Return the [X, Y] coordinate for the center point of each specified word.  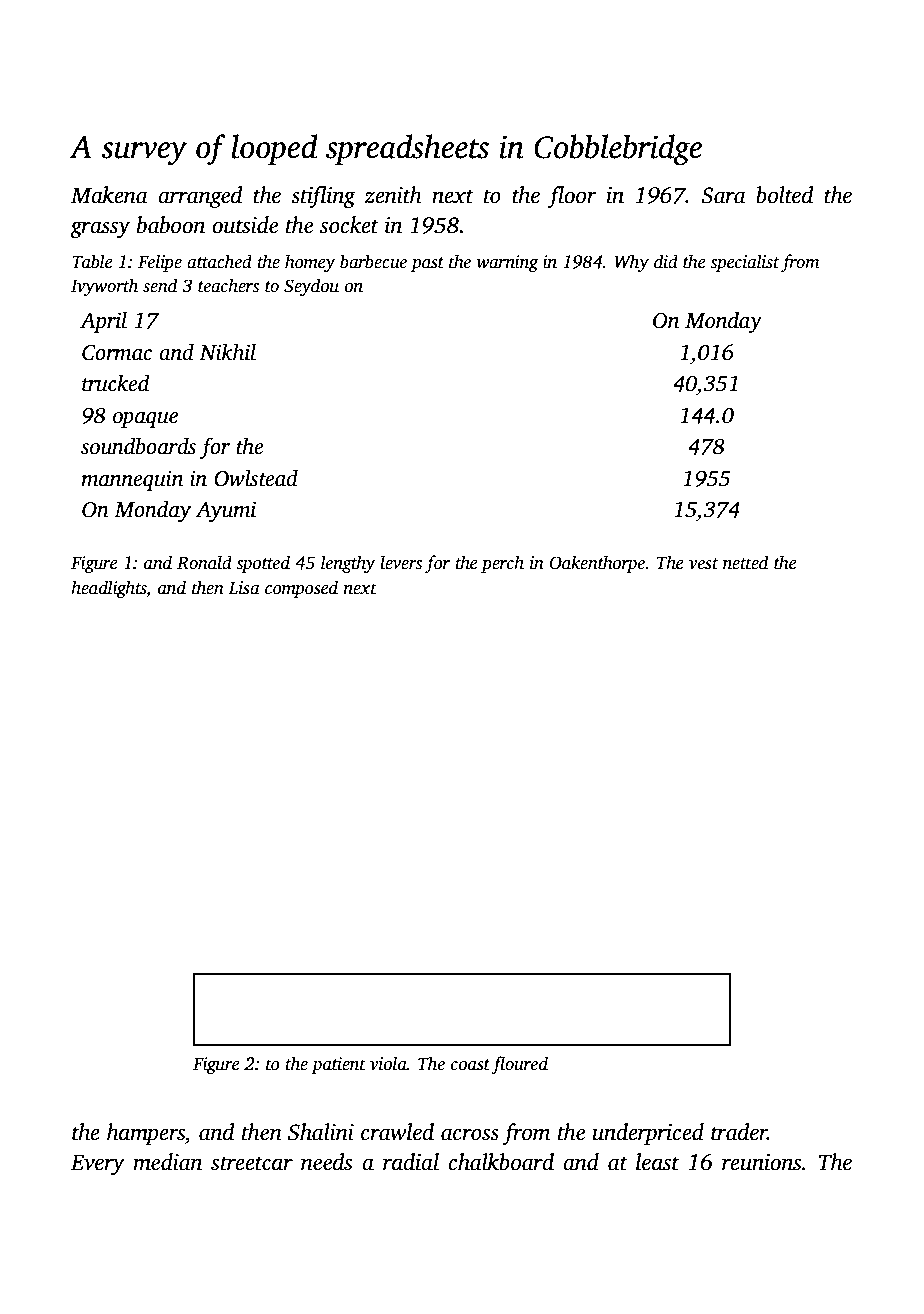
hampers [146, 1134]
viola [388, 1063]
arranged [200, 197]
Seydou [311, 287]
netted [745, 562]
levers [401, 562]
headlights [108, 589]
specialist [744, 263]
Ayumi [225, 511]
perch [502, 564]
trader [739, 1132]
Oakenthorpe [597, 564]
